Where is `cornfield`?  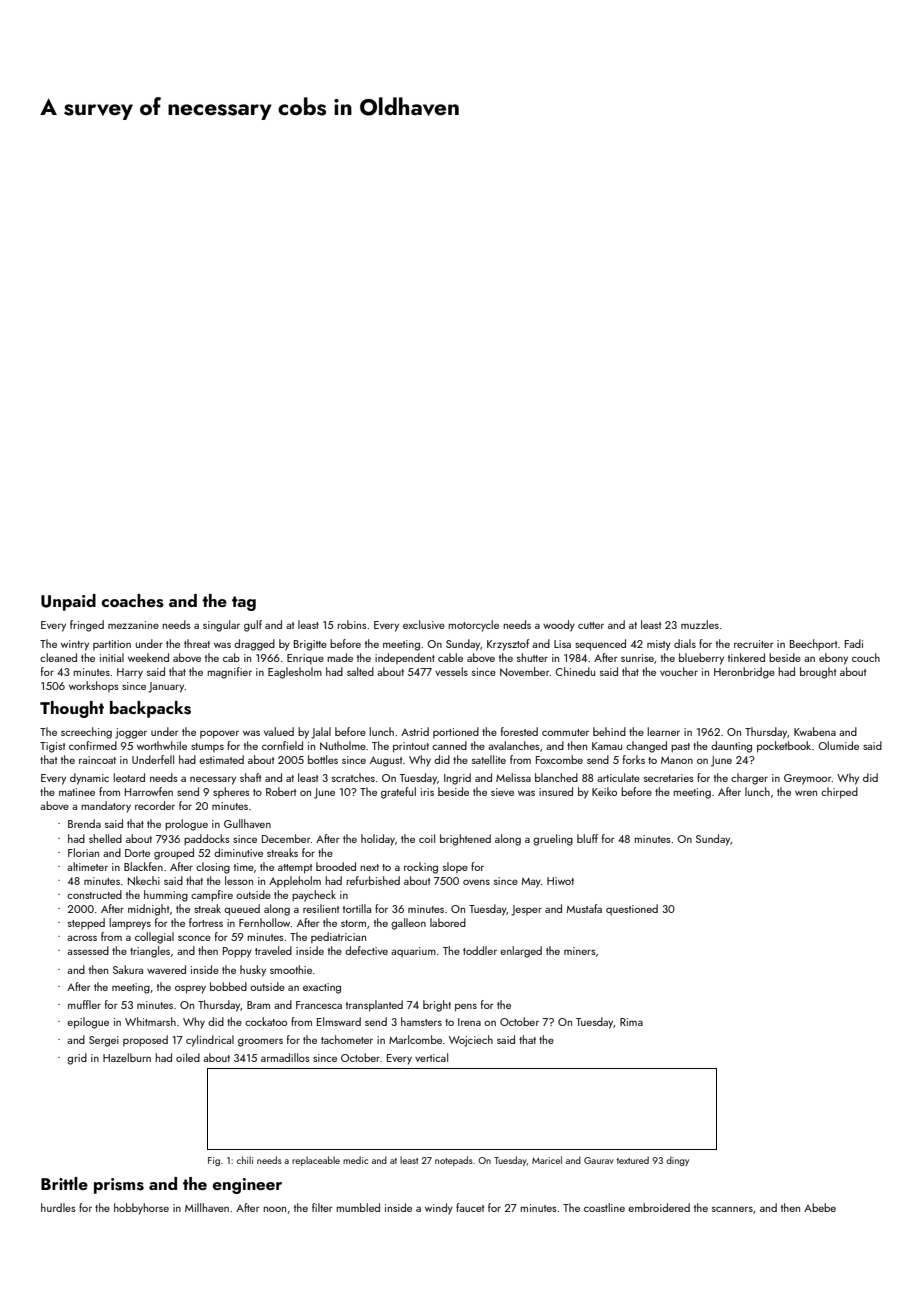
cornfield is located at coordinates (282, 745).
